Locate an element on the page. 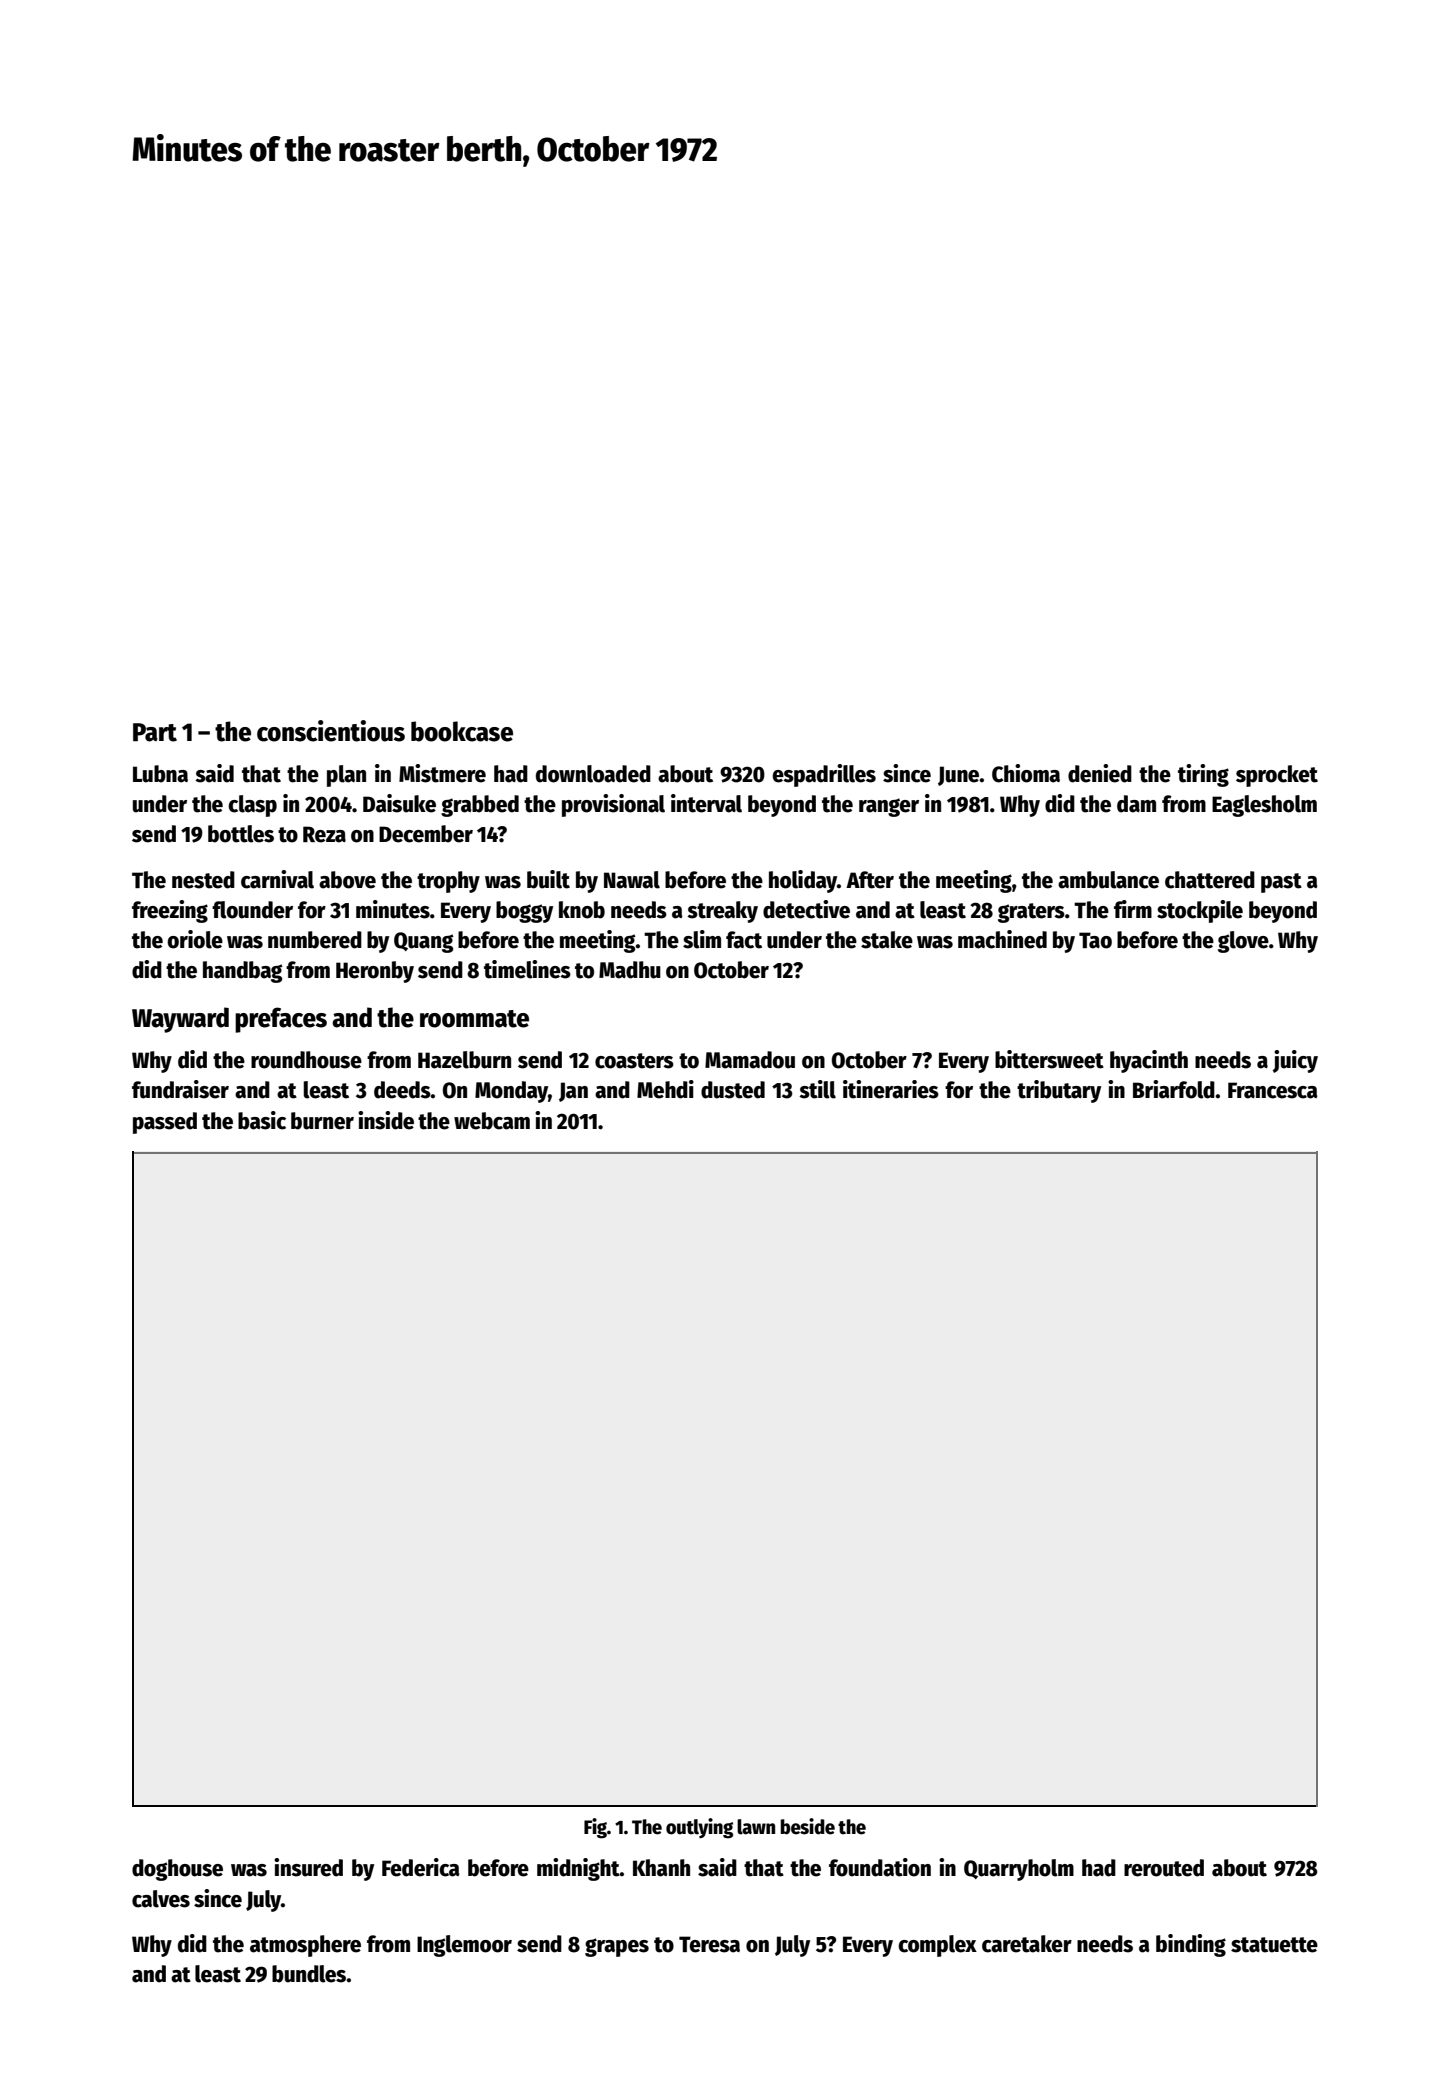 The width and height of the document is (1450, 2100). Wayward is located at coordinates (180, 1020).
